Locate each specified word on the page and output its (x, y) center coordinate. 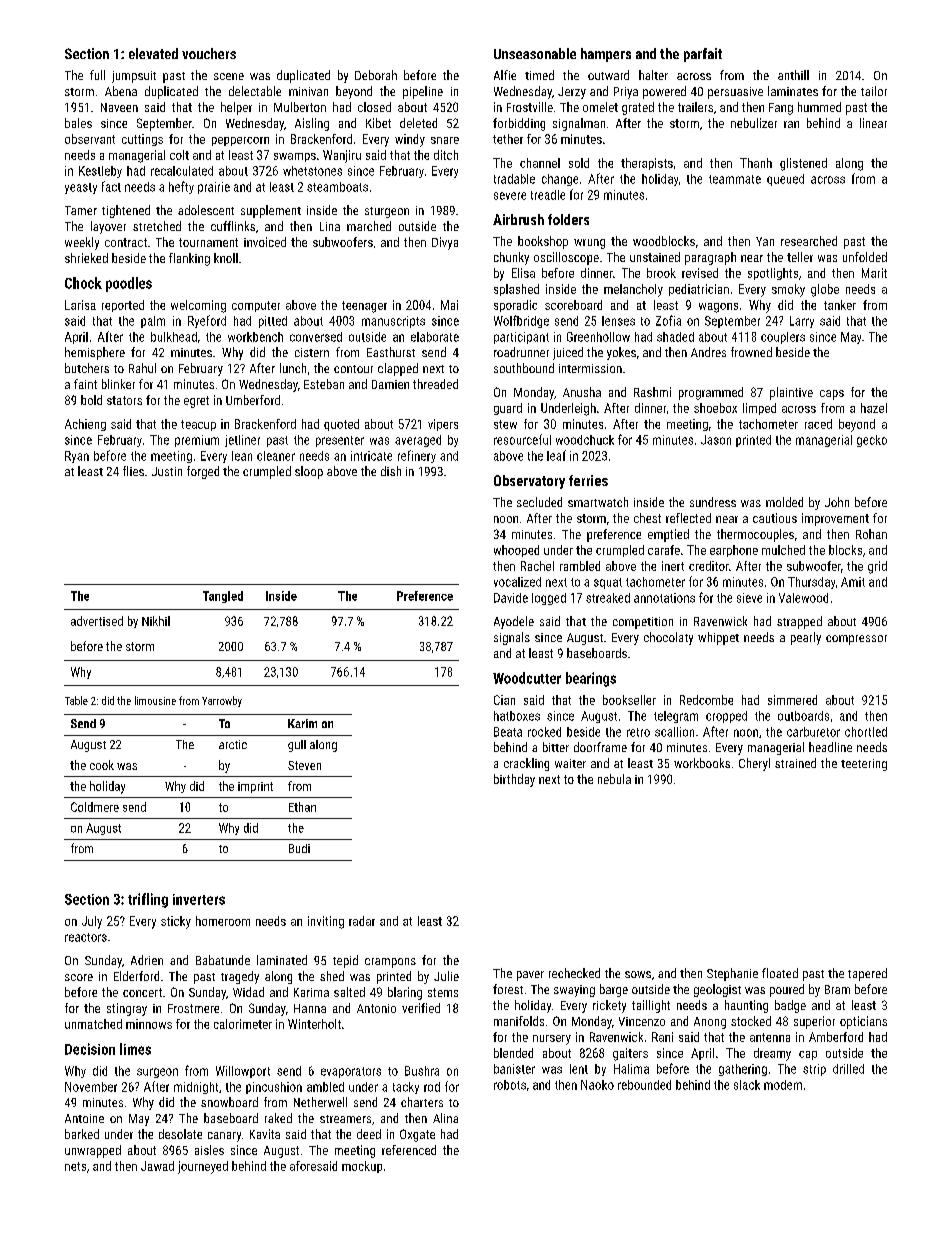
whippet (718, 638)
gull (297, 746)
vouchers (209, 53)
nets (75, 1166)
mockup (362, 1167)
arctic (233, 744)
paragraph (710, 258)
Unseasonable (535, 53)
